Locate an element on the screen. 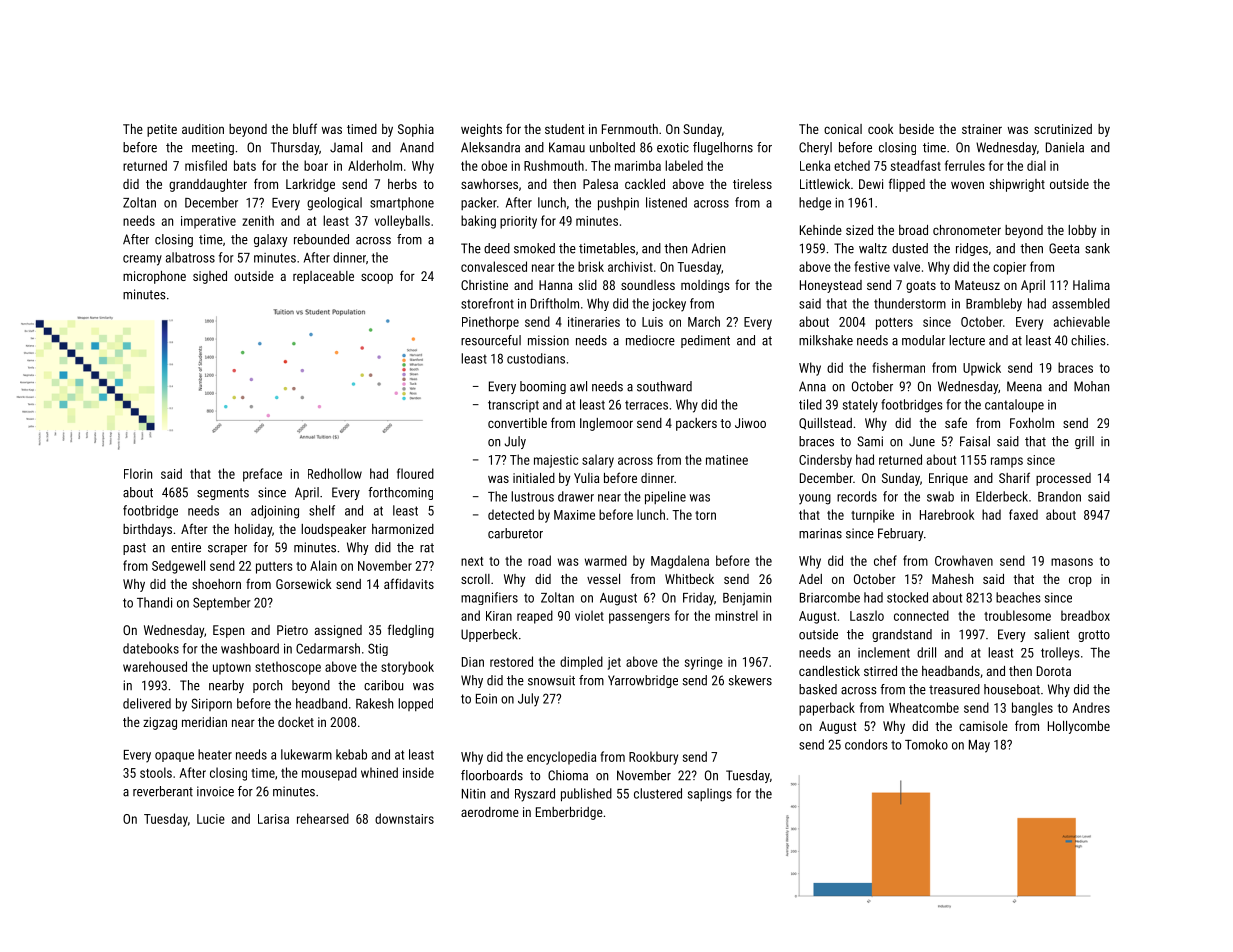  awl is located at coordinates (578, 386).
